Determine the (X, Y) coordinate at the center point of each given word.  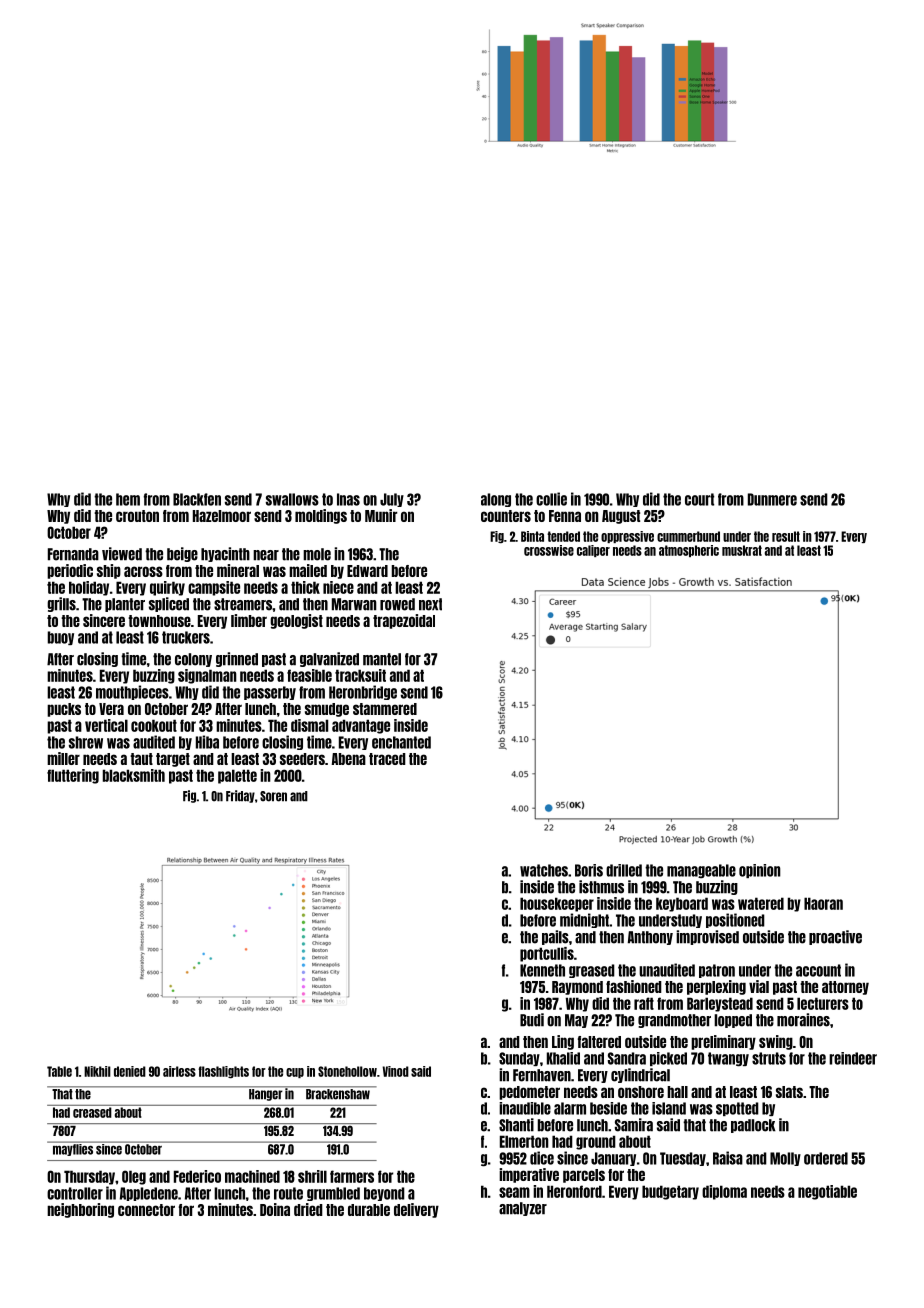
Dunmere (772, 499)
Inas (348, 499)
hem (128, 499)
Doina (275, 1209)
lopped (733, 1021)
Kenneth (542, 970)
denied (130, 1071)
